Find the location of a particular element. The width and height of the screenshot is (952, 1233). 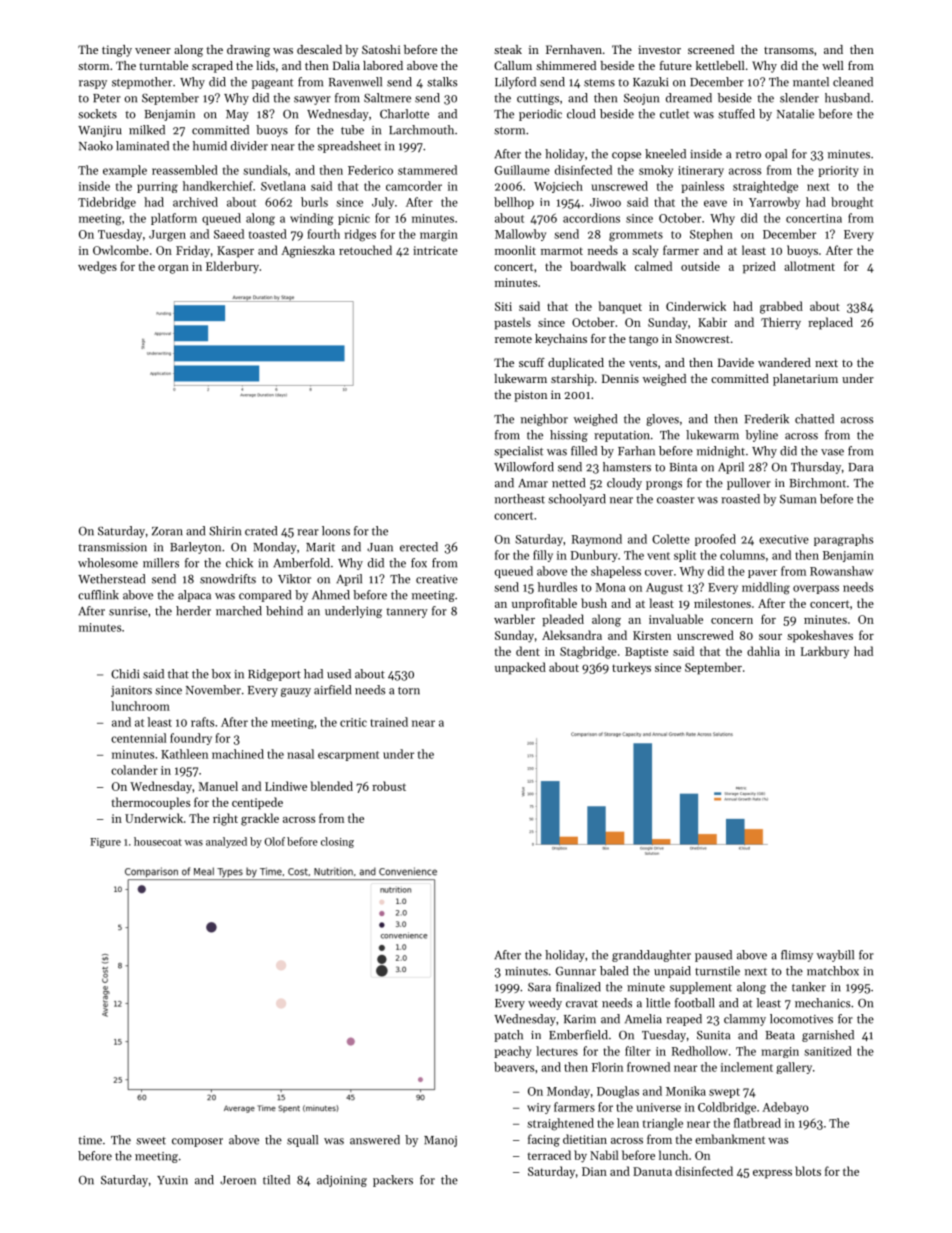

transoms is located at coordinates (789, 50).
